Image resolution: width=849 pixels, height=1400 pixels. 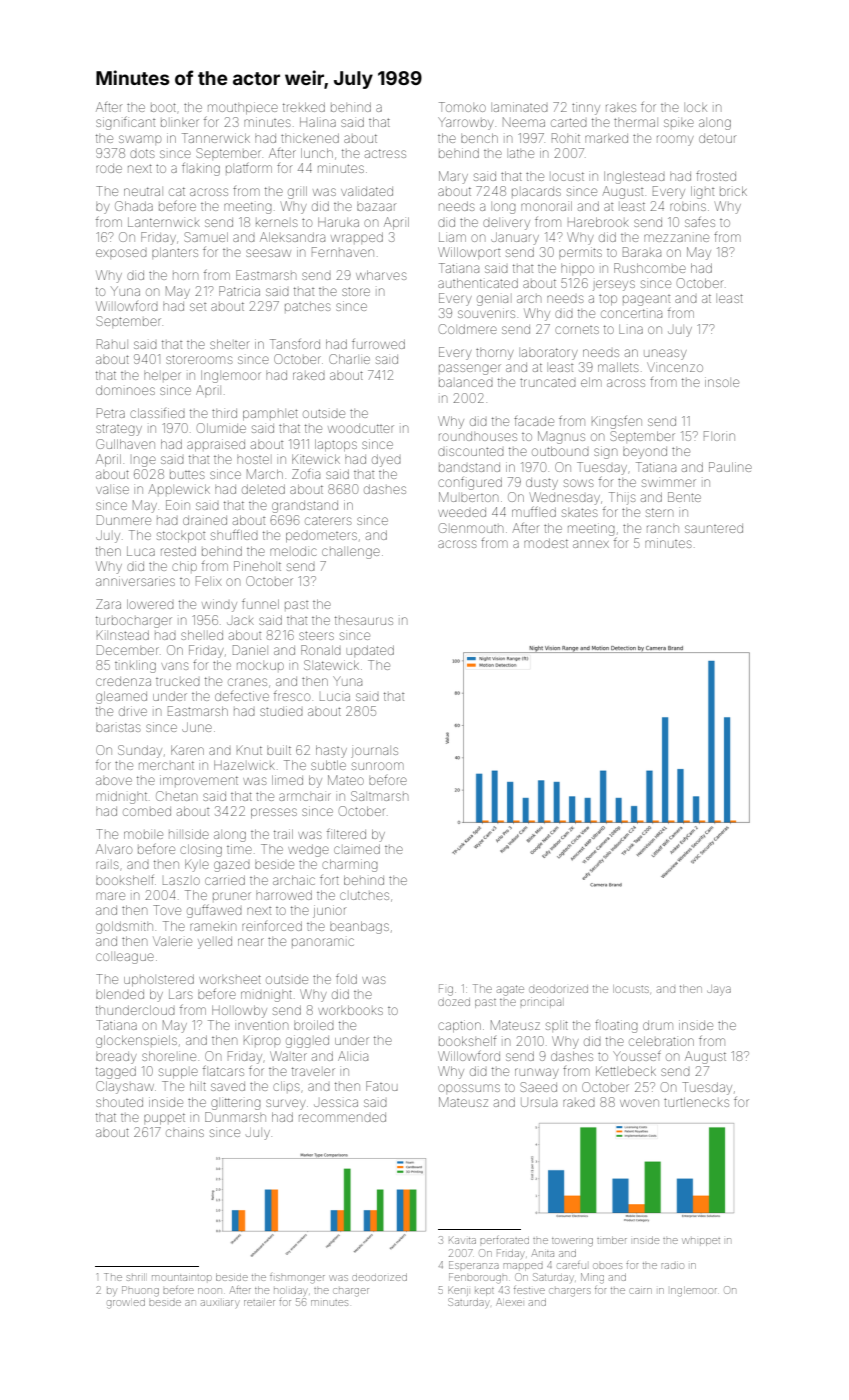 What do you see at coordinates (696, 1102) in the image?
I see `turtlenecks` at bounding box center [696, 1102].
